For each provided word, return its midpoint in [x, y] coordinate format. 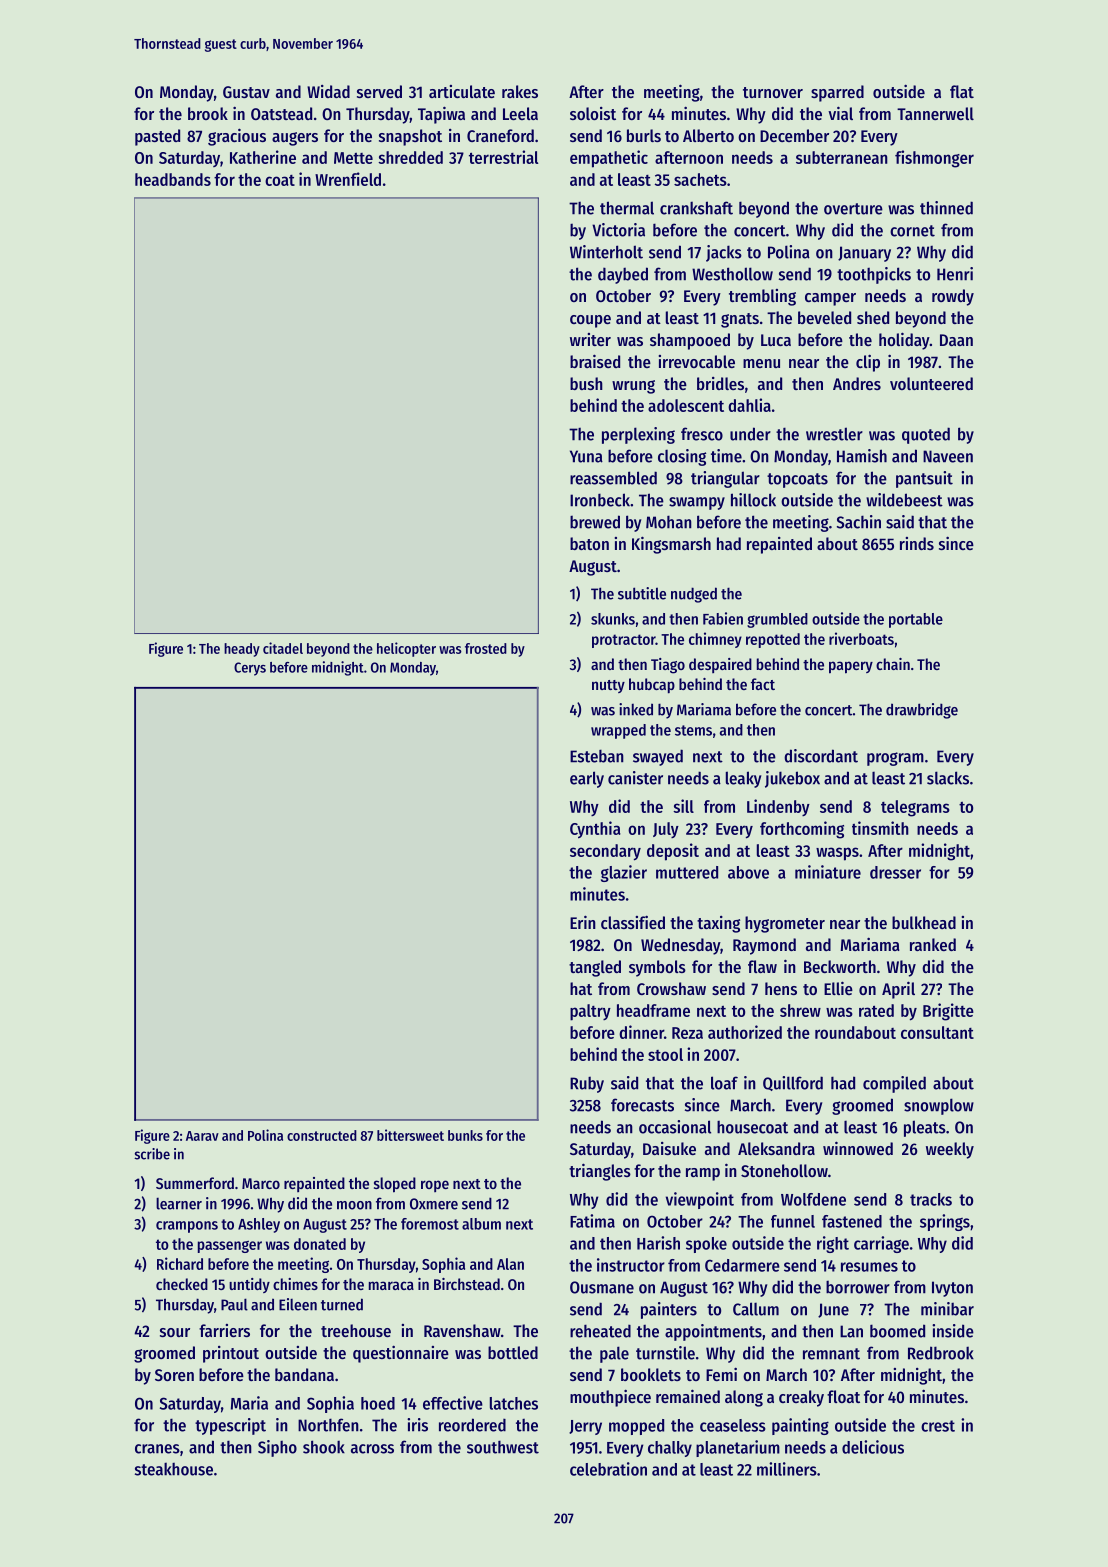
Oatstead [281, 113]
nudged [694, 595]
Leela [520, 113]
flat [962, 91]
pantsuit [924, 479]
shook [324, 1447]
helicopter [406, 649]
